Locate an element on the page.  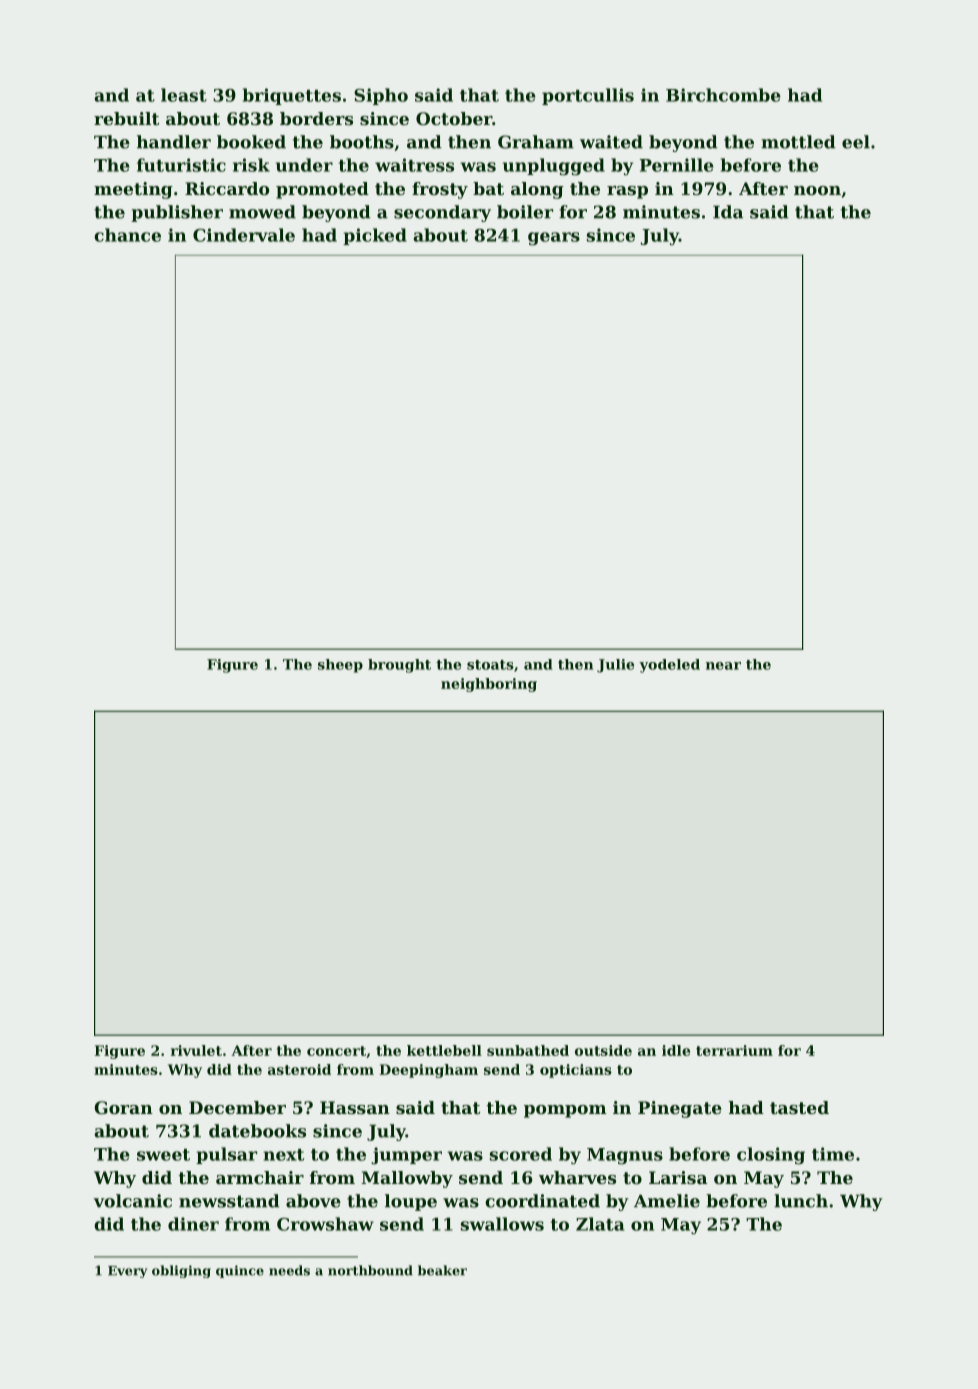
meeting is located at coordinates (133, 190).
